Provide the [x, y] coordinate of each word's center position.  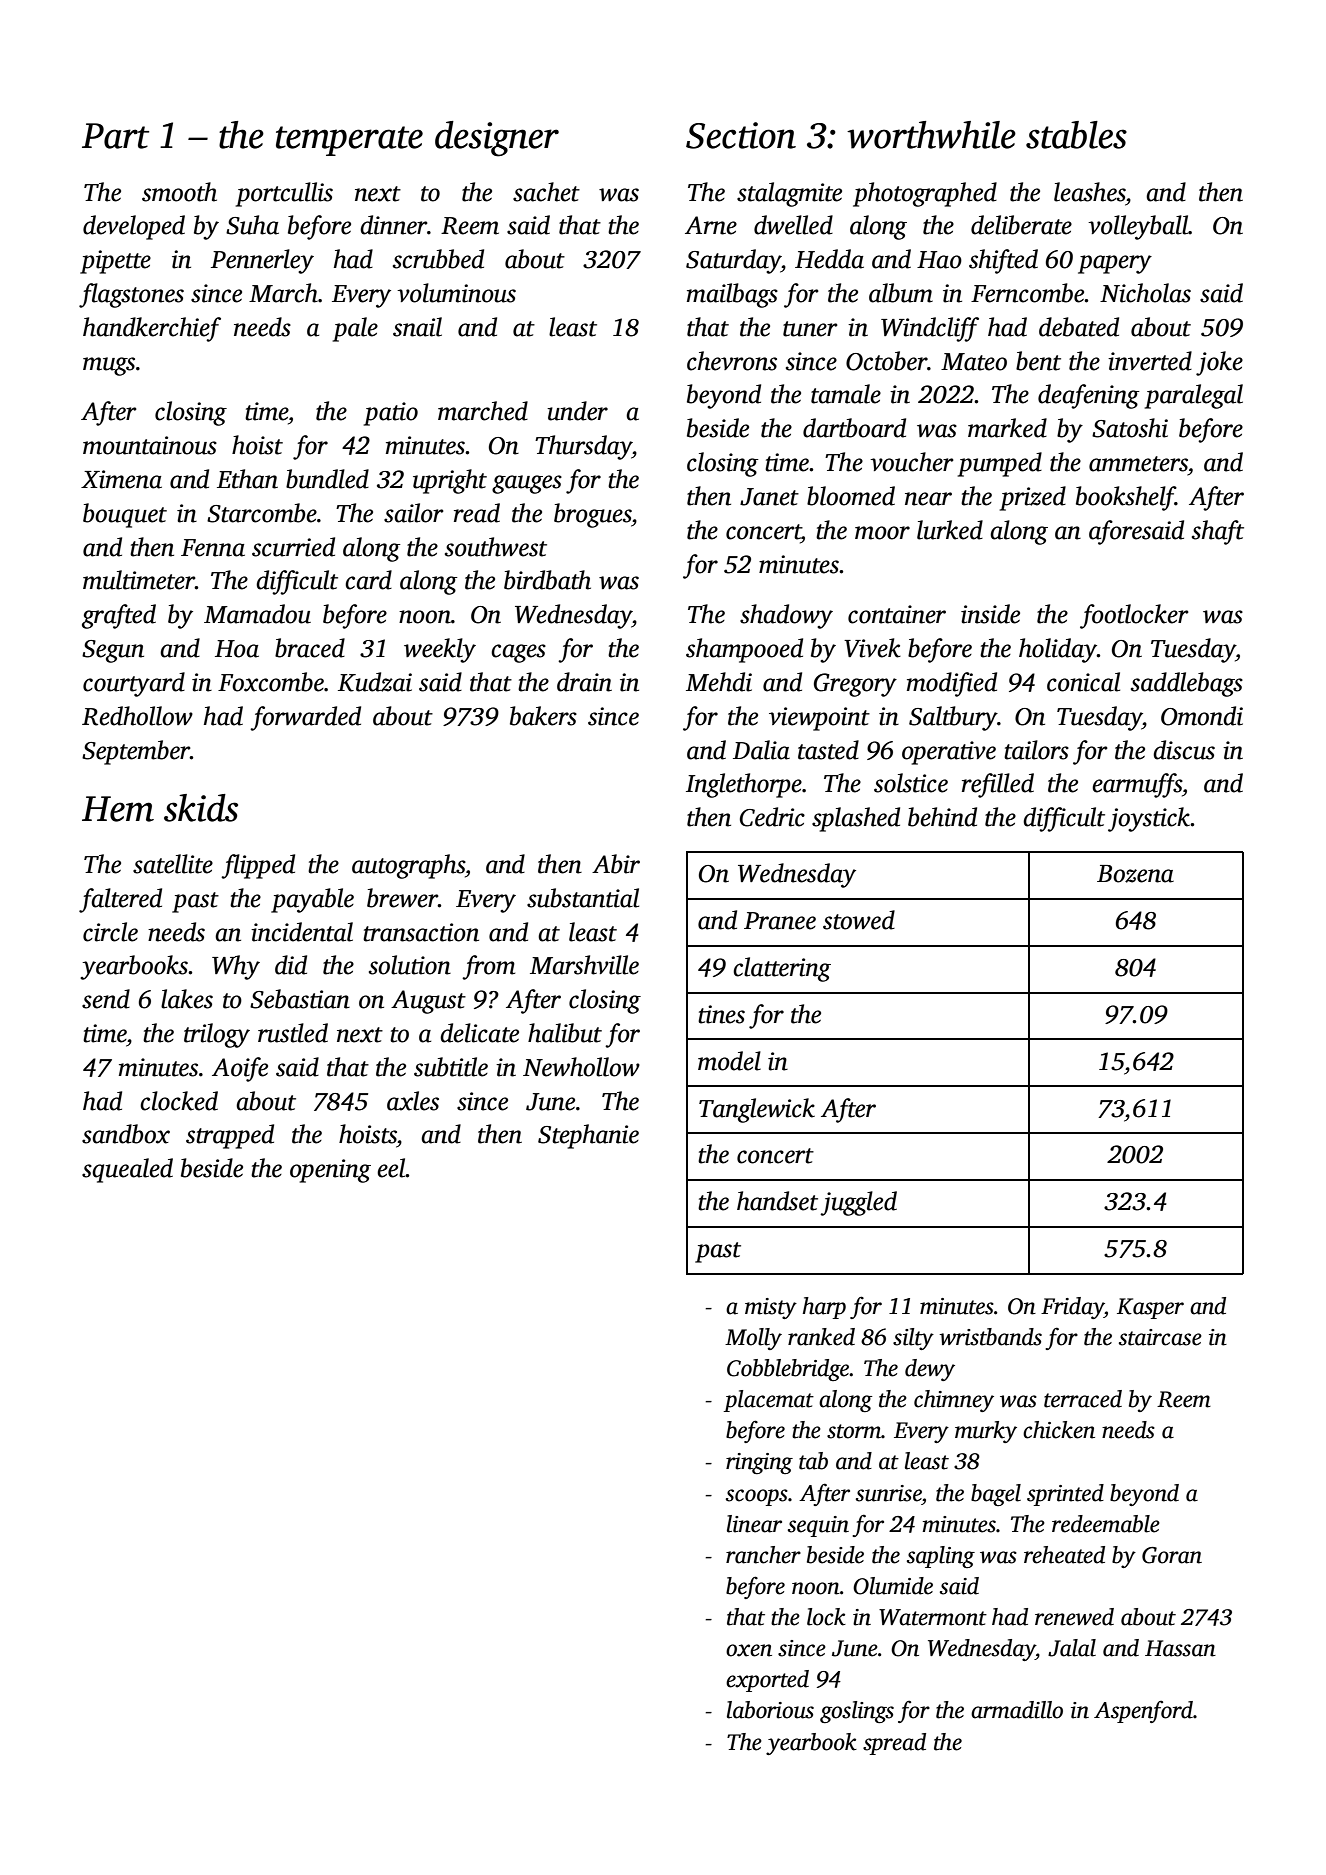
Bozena [1135, 874]
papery [1115, 264]
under [577, 411]
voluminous [456, 293]
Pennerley [262, 261]
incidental [302, 932]
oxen [749, 1650]
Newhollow [581, 1067]
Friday [1072, 1308]
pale [355, 329]
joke [1219, 363]
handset [777, 1201]
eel [391, 1168]
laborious [770, 1710]
